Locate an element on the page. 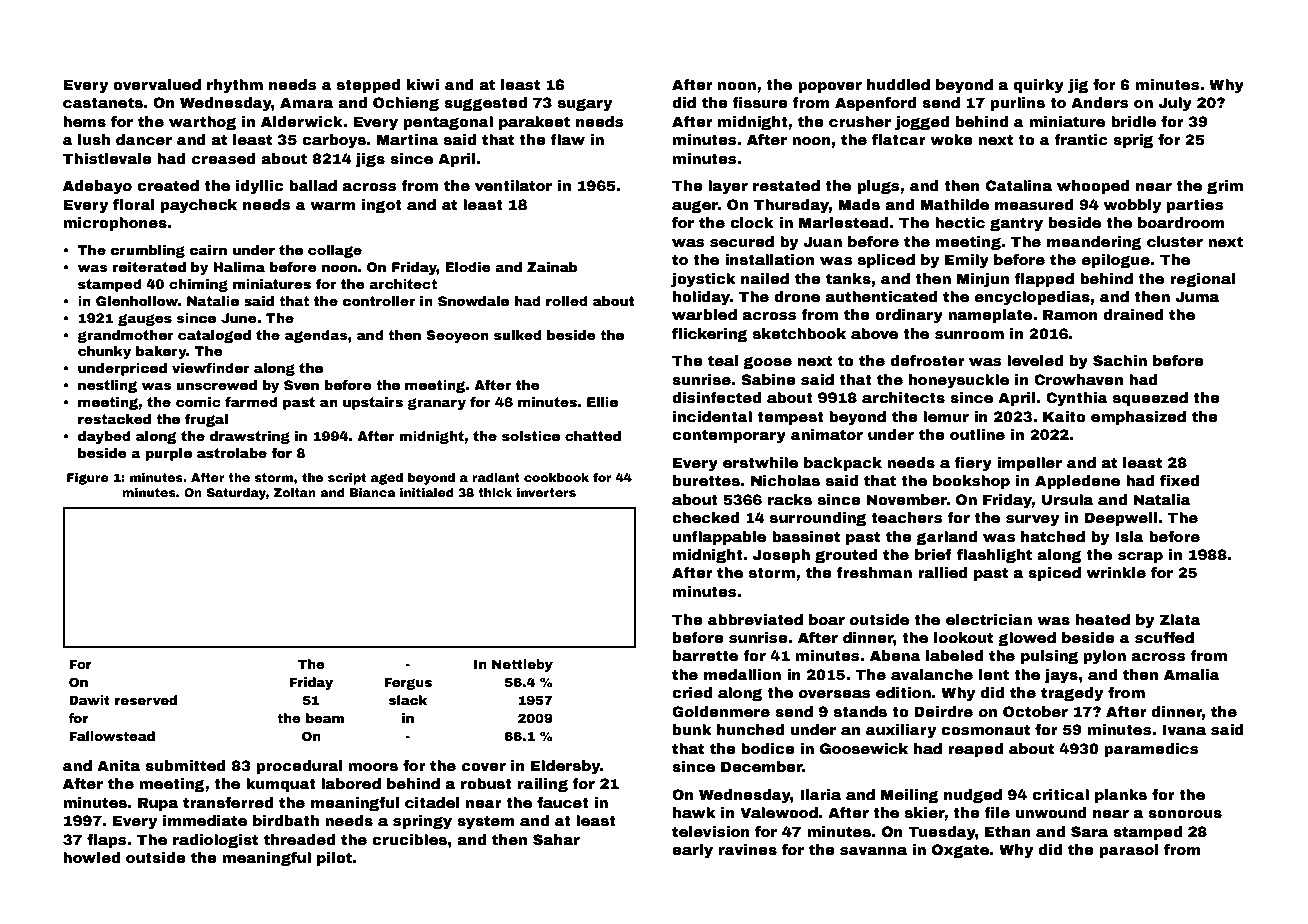 The image size is (1308, 924). parasol is located at coordinates (1129, 851).
